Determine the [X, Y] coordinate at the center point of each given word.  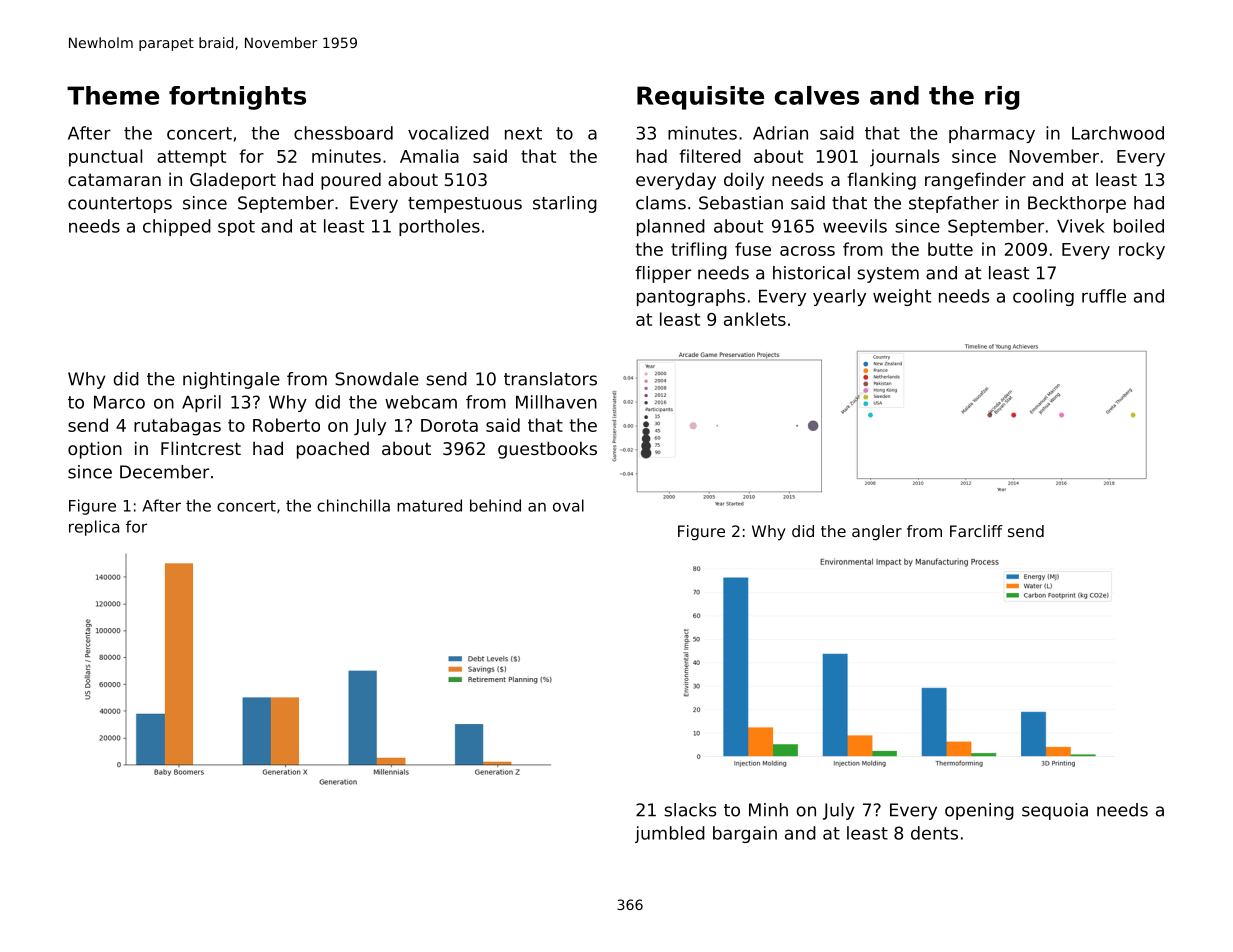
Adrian [780, 133]
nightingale [231, 380]
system [888, 275]
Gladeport [233, 181]
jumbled [670, 834]
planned [671, 227]
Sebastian [741, 203]
